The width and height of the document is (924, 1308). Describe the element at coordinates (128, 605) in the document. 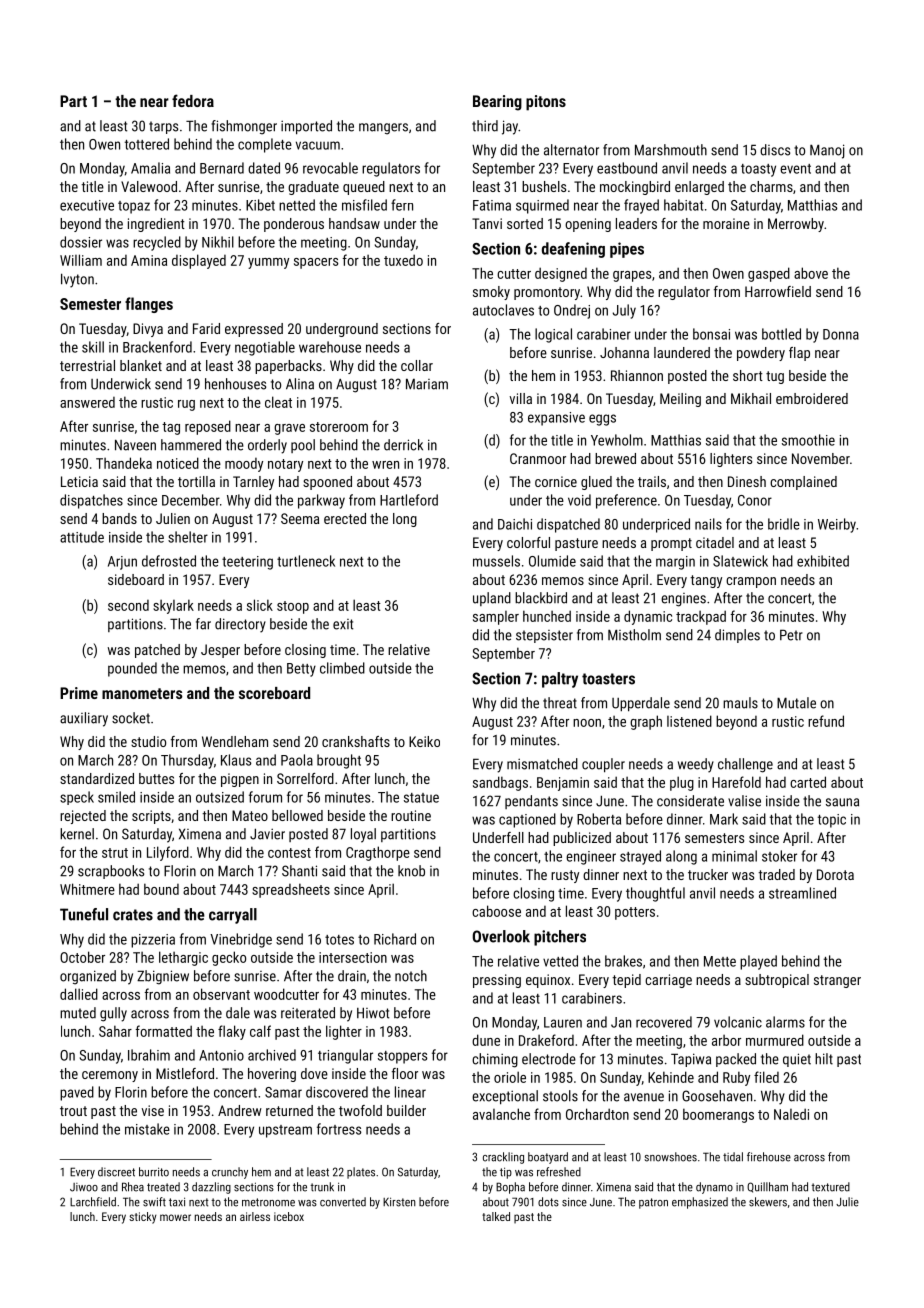

I see `second` at that location.
